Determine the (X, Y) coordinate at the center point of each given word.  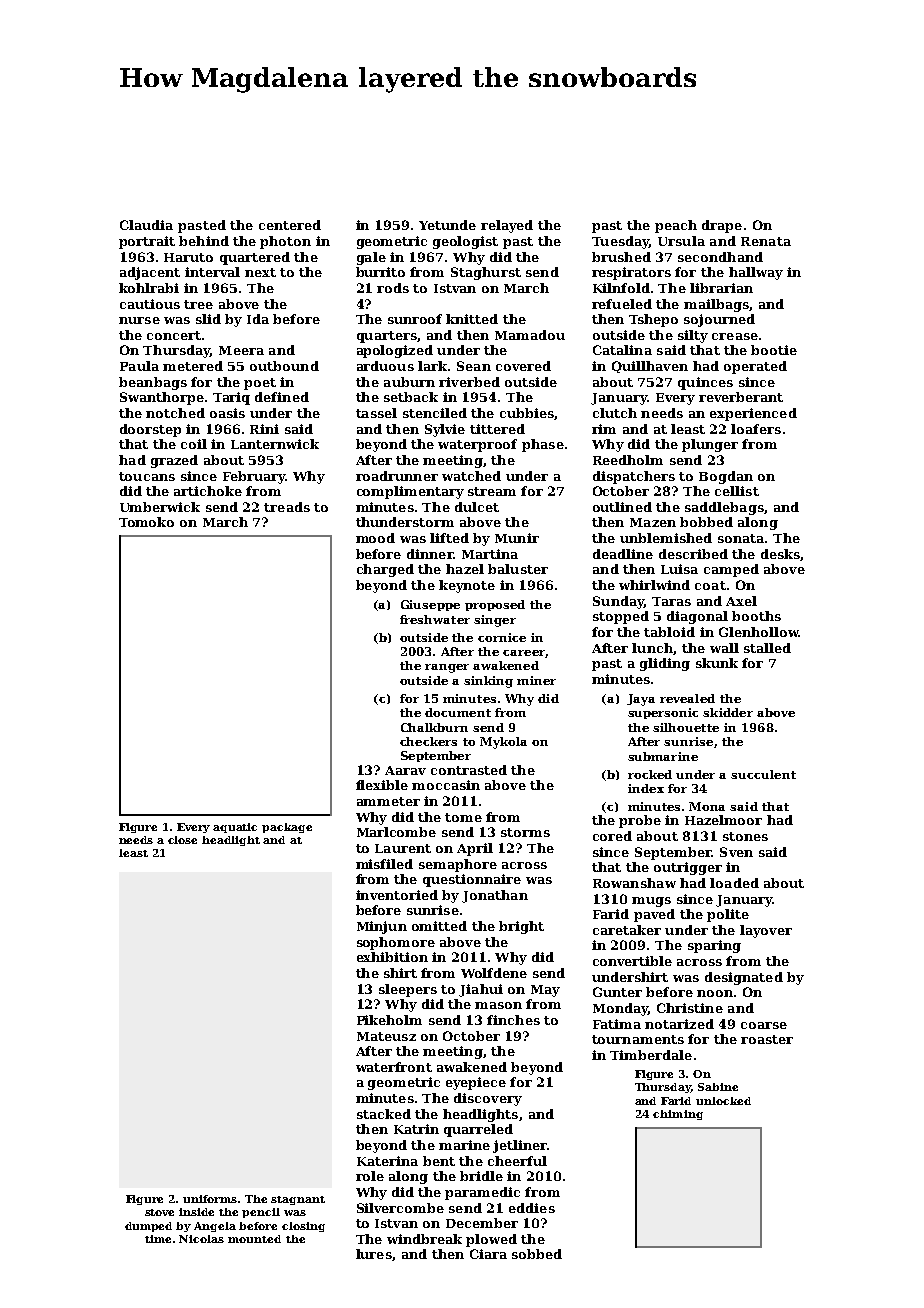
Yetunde (447, 225)
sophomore (396, 943)
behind (204, 241)
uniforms (211, 1199)
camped (731, 570)
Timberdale (651, 1055)
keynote (467, 586)
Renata (766, 241)
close (182, 840)
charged (385, 570)
